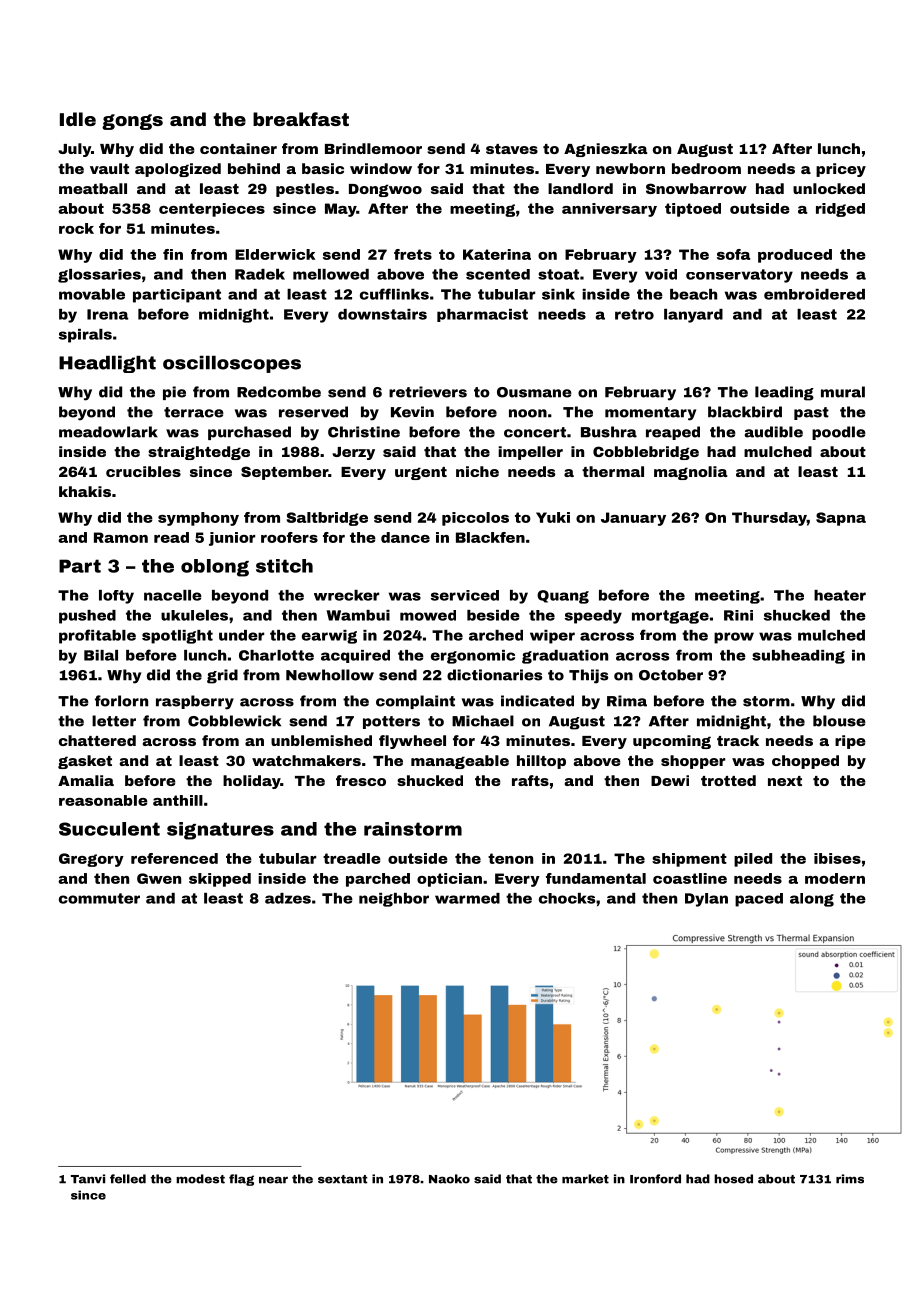  Describe the element at coordinates (121, 701) in the document. I see `forlorn` at that location.
